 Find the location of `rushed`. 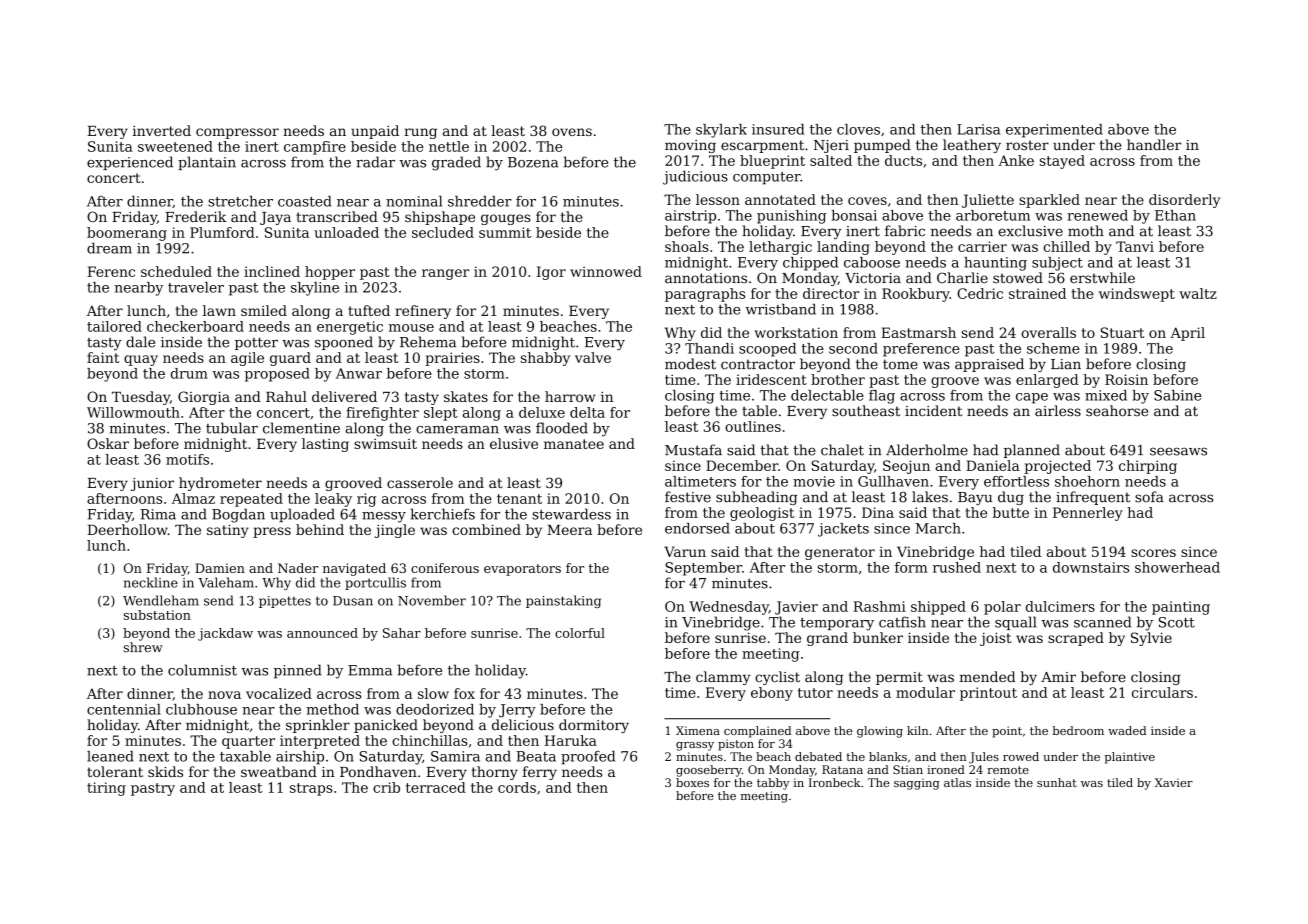

rushed is located at coordinates (957, 567).
